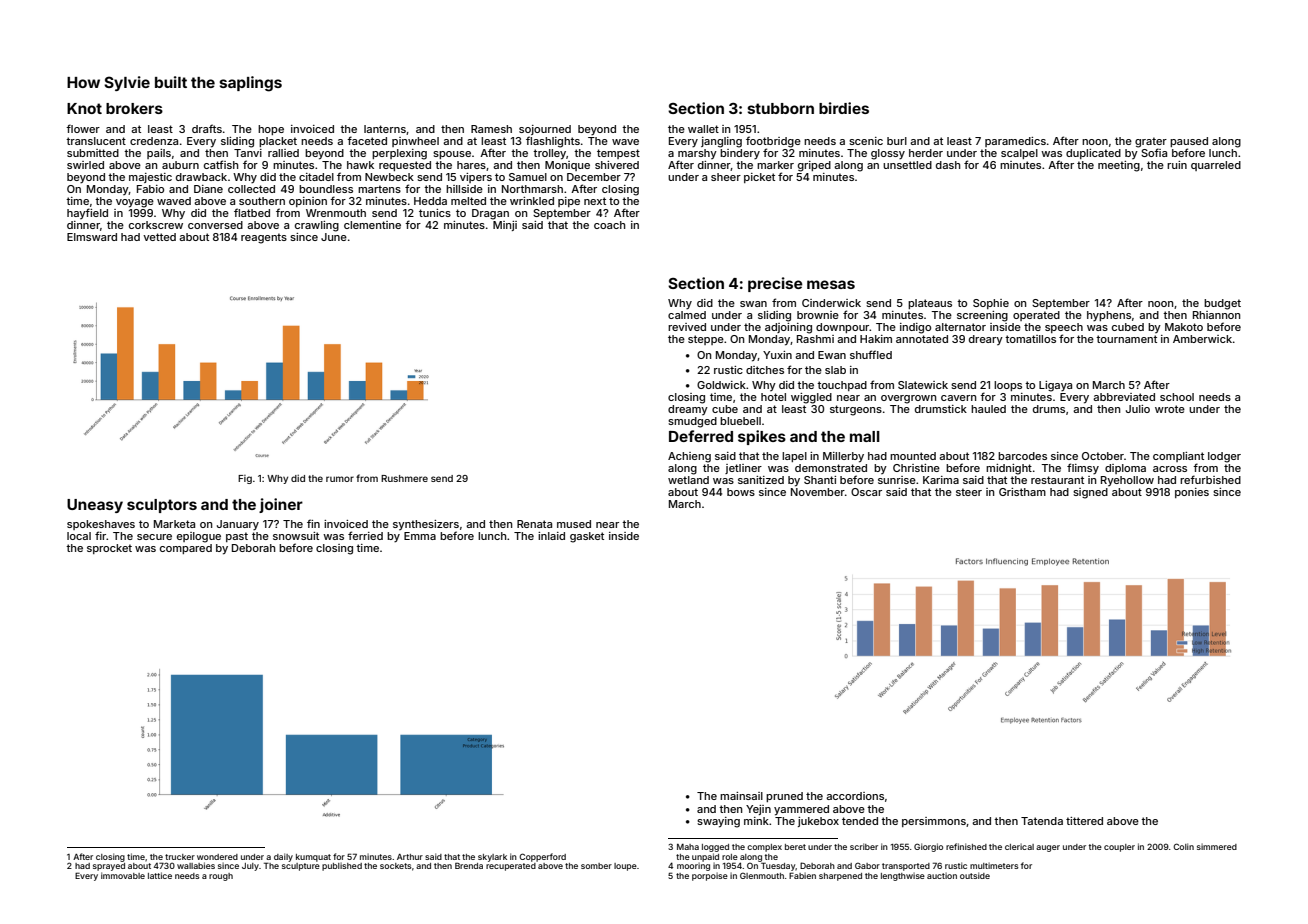 Image resolution: width=1308 pixels, height=924 pixels. Describe the element at coordinates (389, 177) in the image. I see `Newbeck` at that location.
